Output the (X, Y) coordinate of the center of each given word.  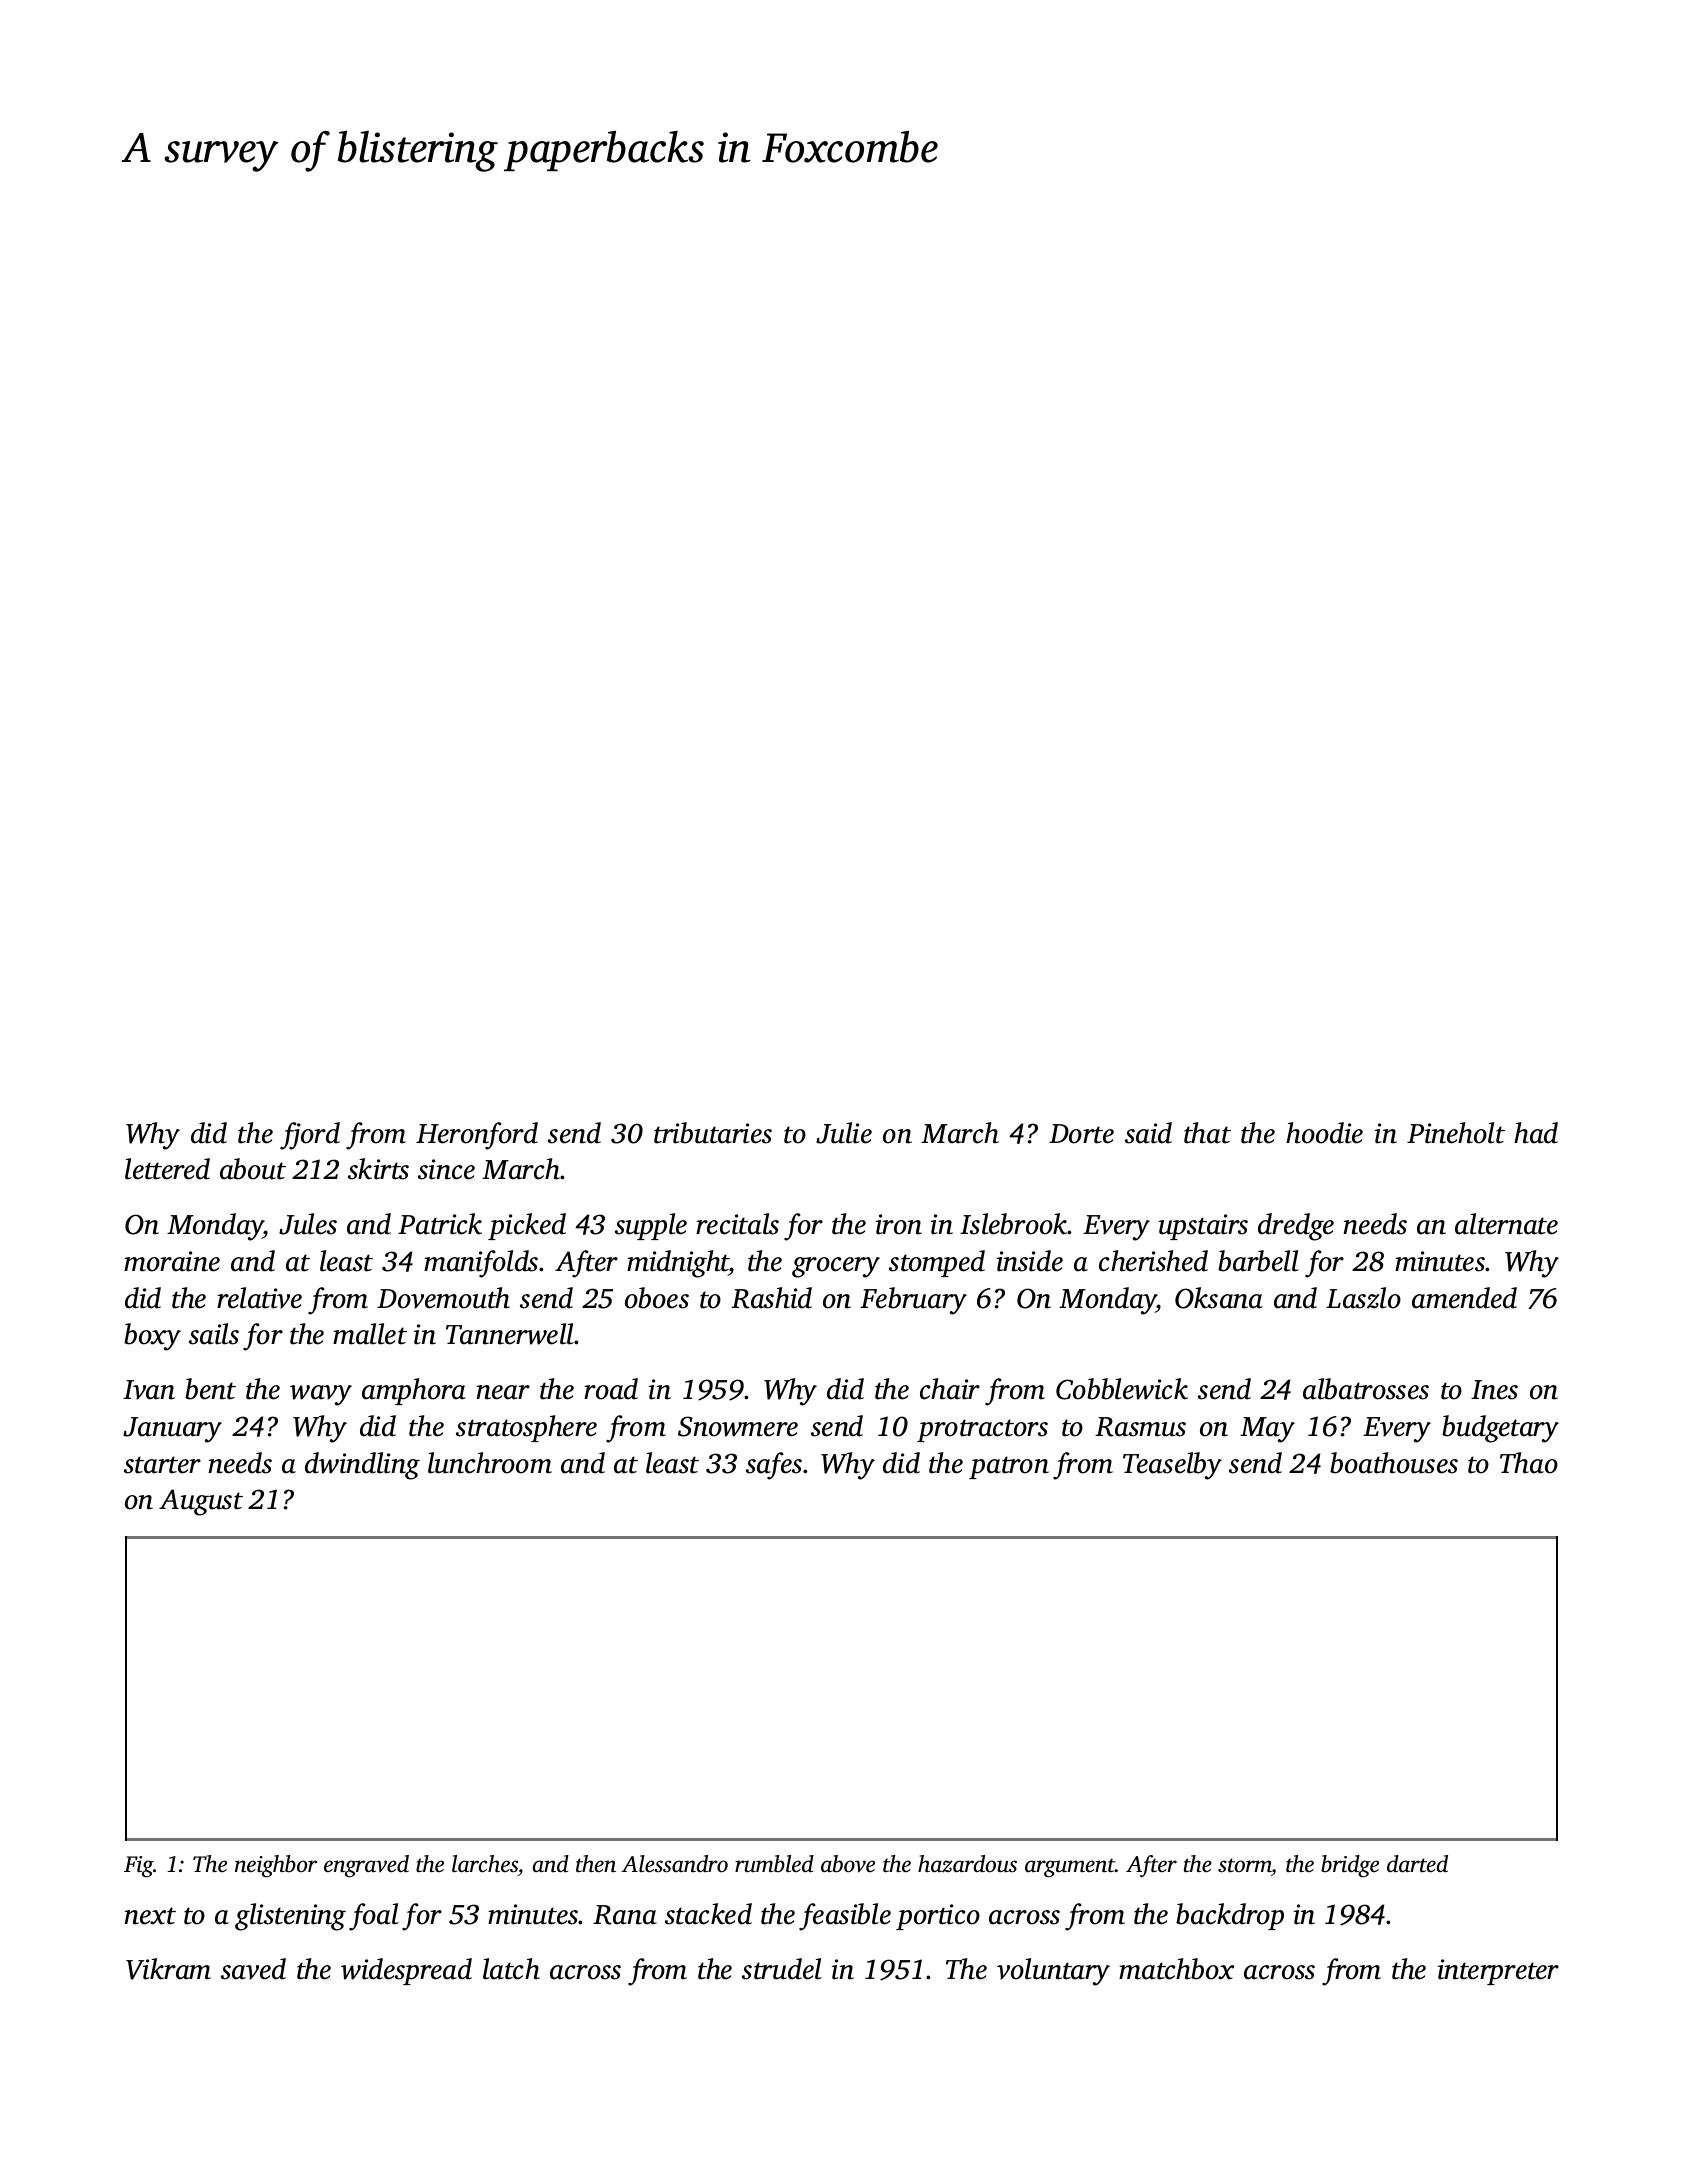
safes (774, 1466)
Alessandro (675, 1864)
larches (485, 1864)
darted (1417, 1864)
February (913, 1301)
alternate (1506, 1224)
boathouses (1394, 1463)
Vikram (168, 1969)
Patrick (440, 1224)
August (201, 1502)
